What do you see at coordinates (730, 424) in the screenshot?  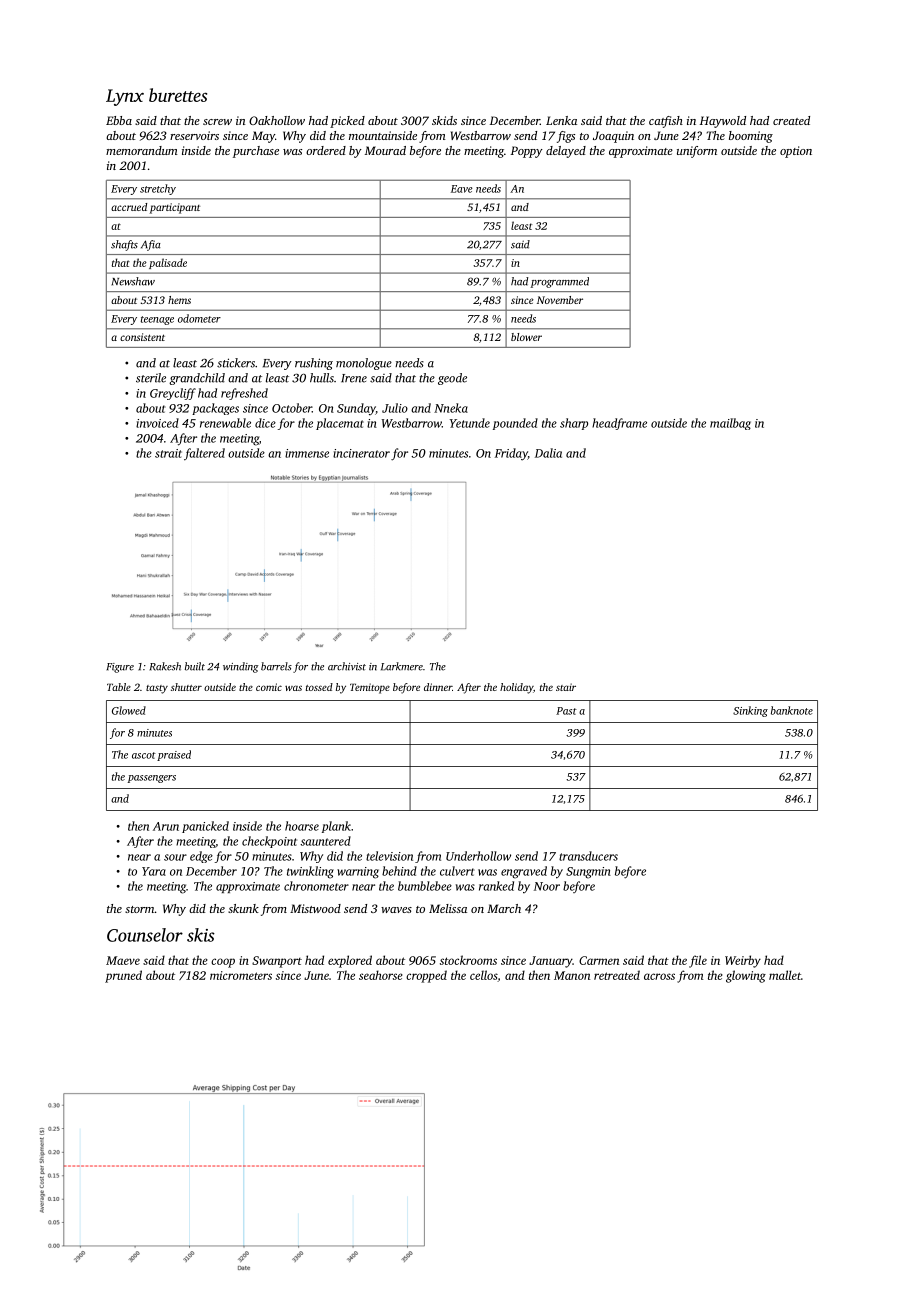 I see `mailbag` at bounding box center [730, 424].
